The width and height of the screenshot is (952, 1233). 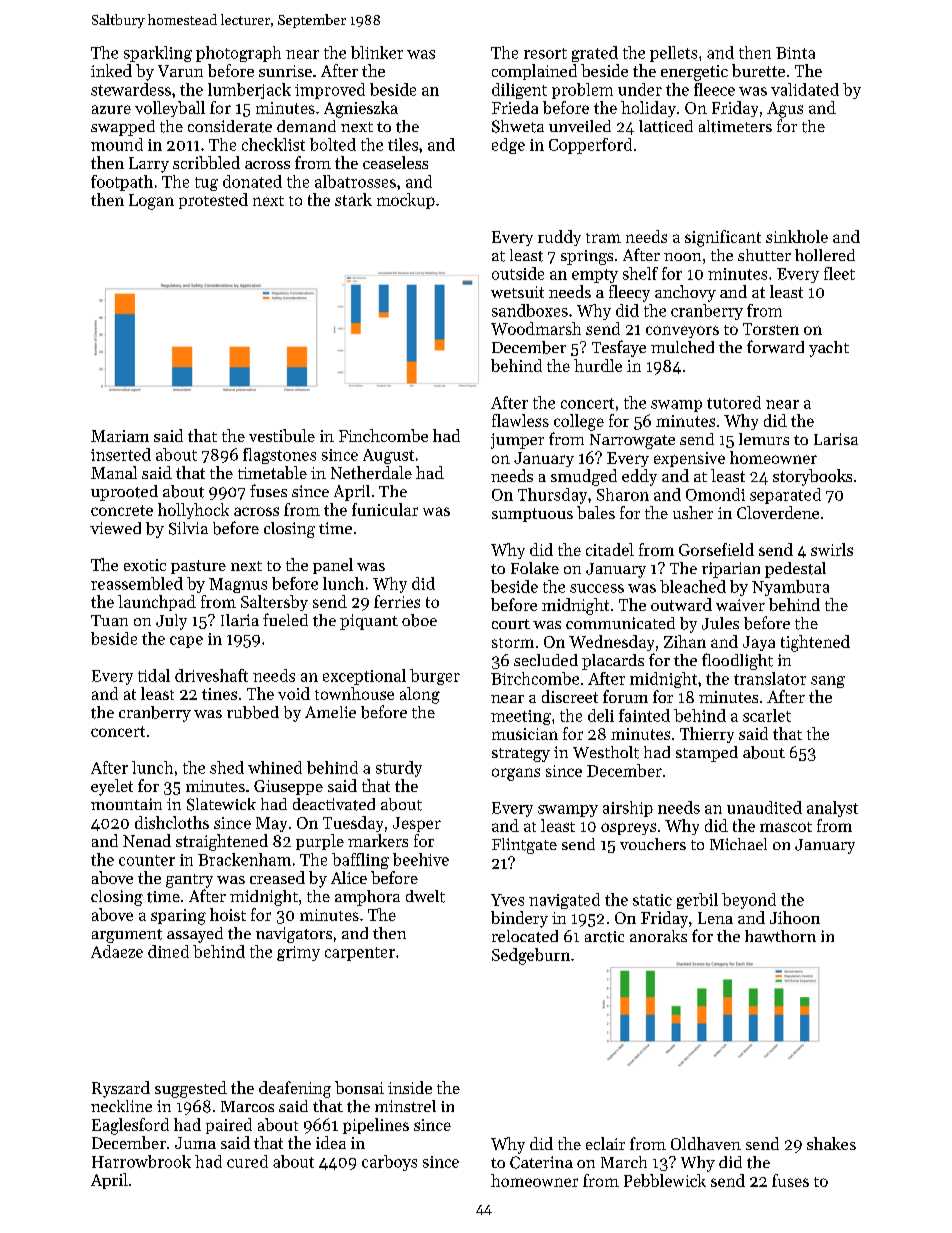 What do you see at coordinates (546, 660) in the screenshot?
I see `secluded` at bounding box center [546, 660].
